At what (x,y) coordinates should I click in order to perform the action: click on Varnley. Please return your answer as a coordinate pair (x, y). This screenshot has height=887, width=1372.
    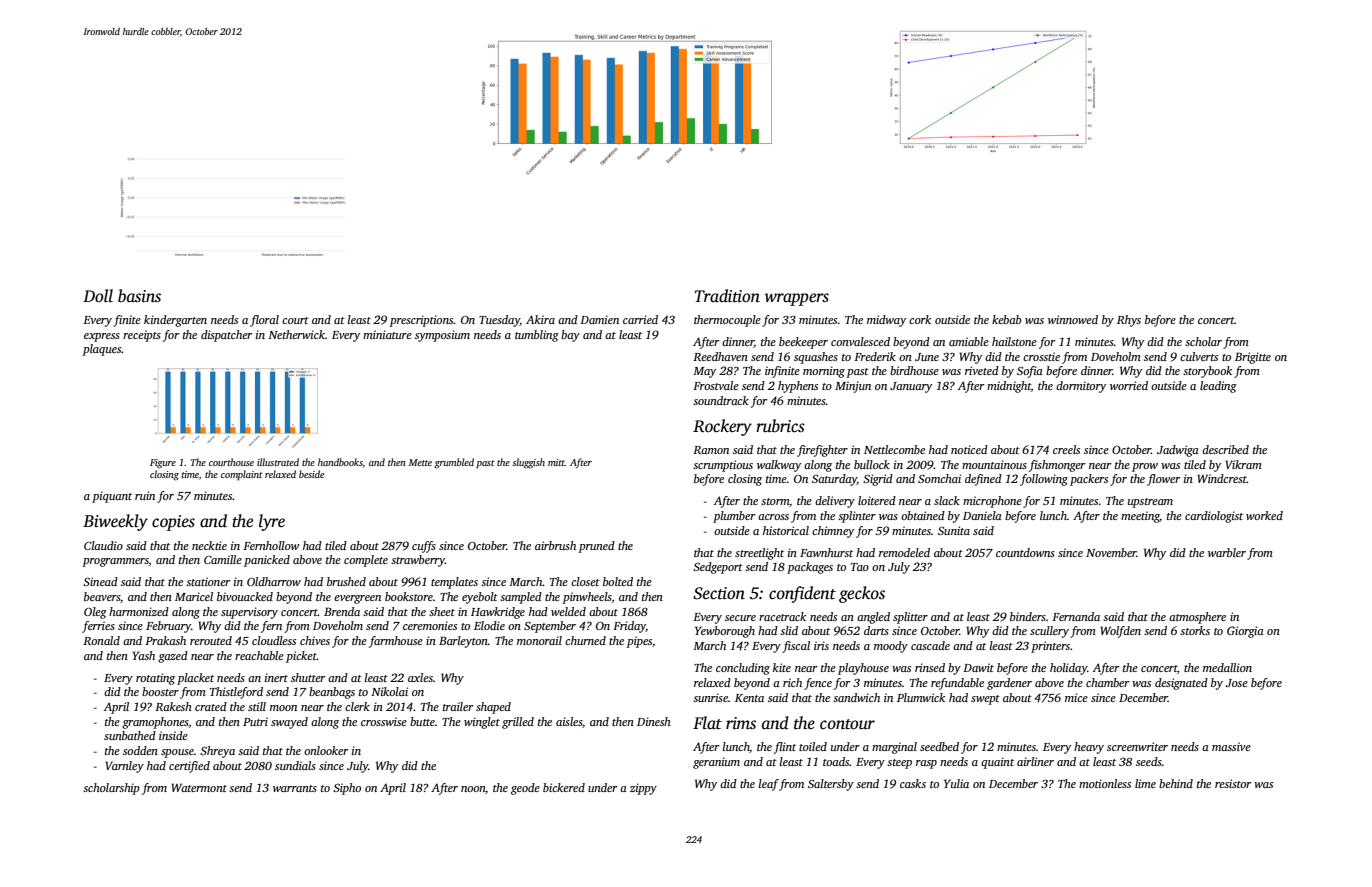
    Looking at the image, I should click on (124, 767).
